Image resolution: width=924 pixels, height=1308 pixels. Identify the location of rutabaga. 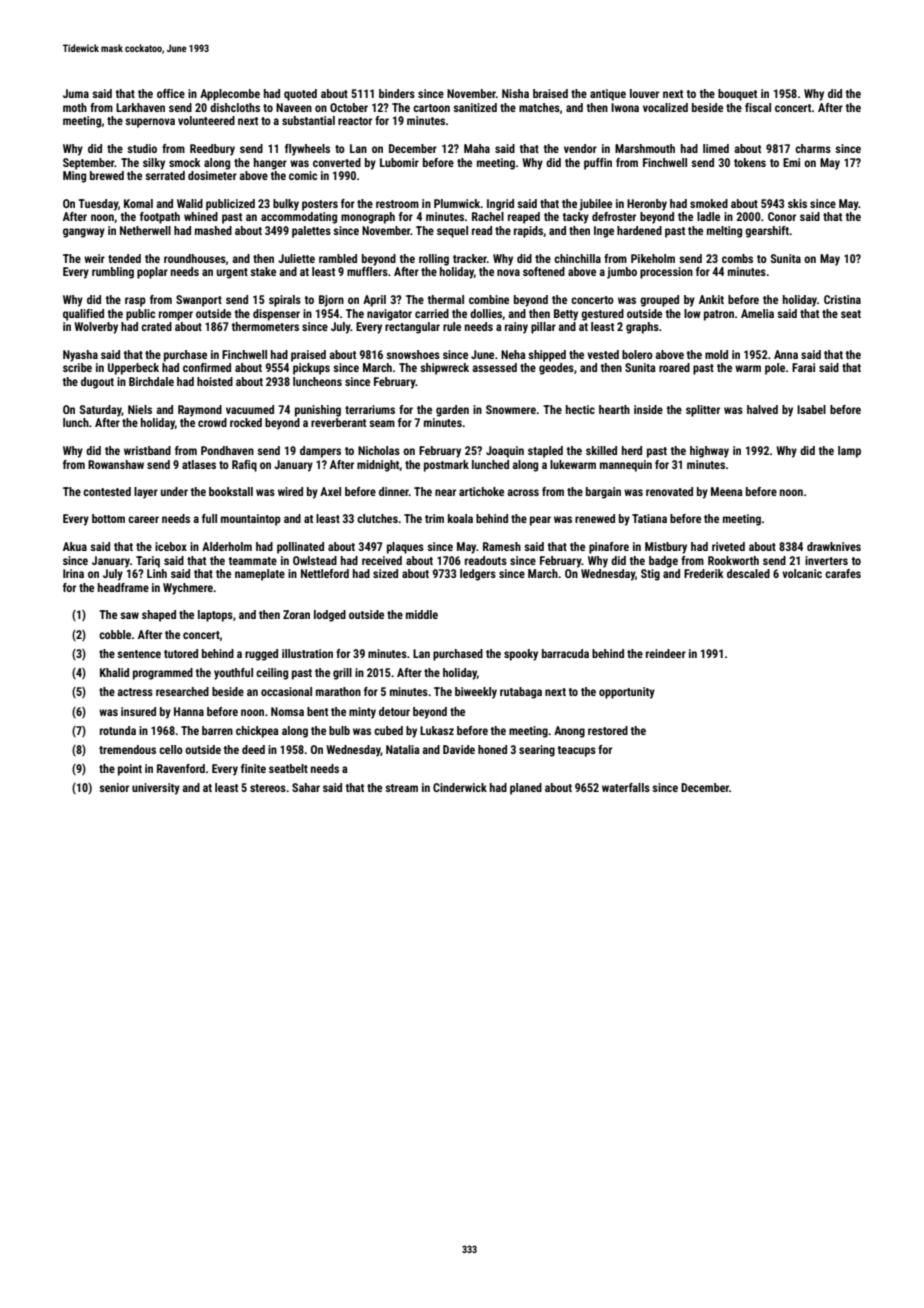
(521, 693).
